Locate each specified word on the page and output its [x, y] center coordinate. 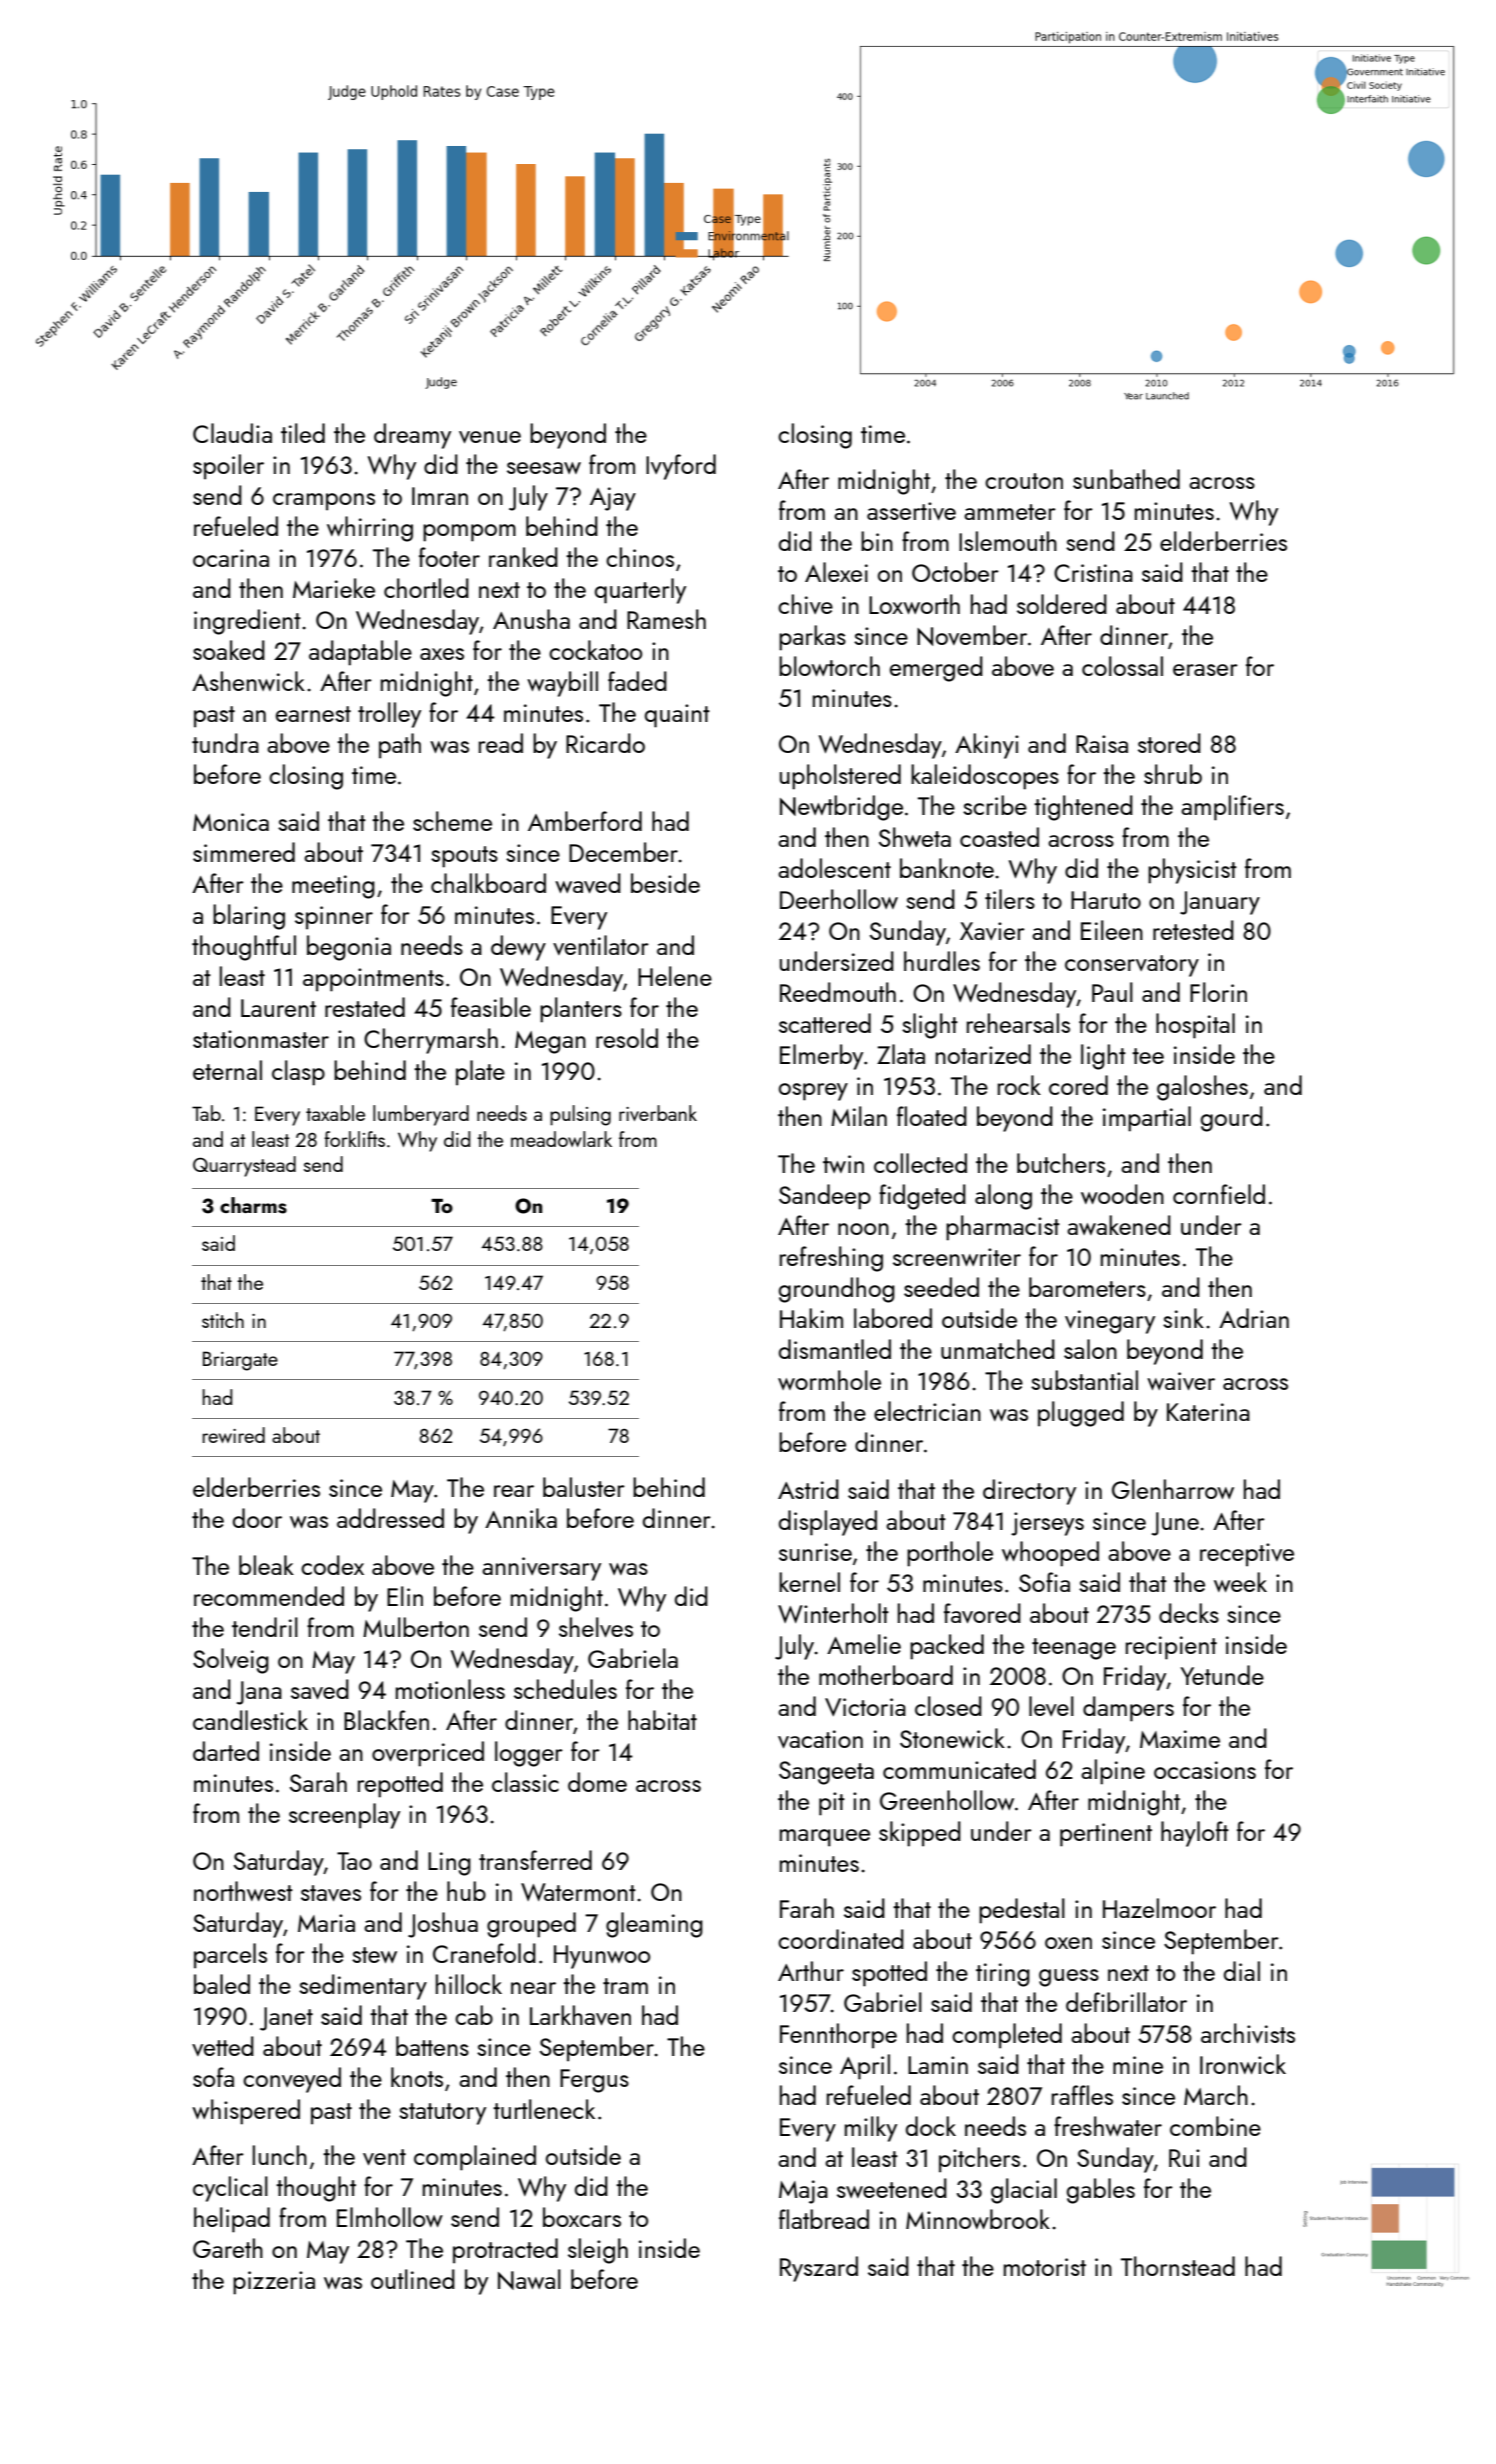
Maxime [1180, 1739]
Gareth [228, 2248]
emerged [936, 669]
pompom [469, 533]
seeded [941, 1287]
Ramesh [666, 619]
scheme [452, 821]
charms [253, 1205]
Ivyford [681, 467]
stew [374, 1955]
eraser [1205, 670]
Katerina [1208, 1412]
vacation [820, 1739]
